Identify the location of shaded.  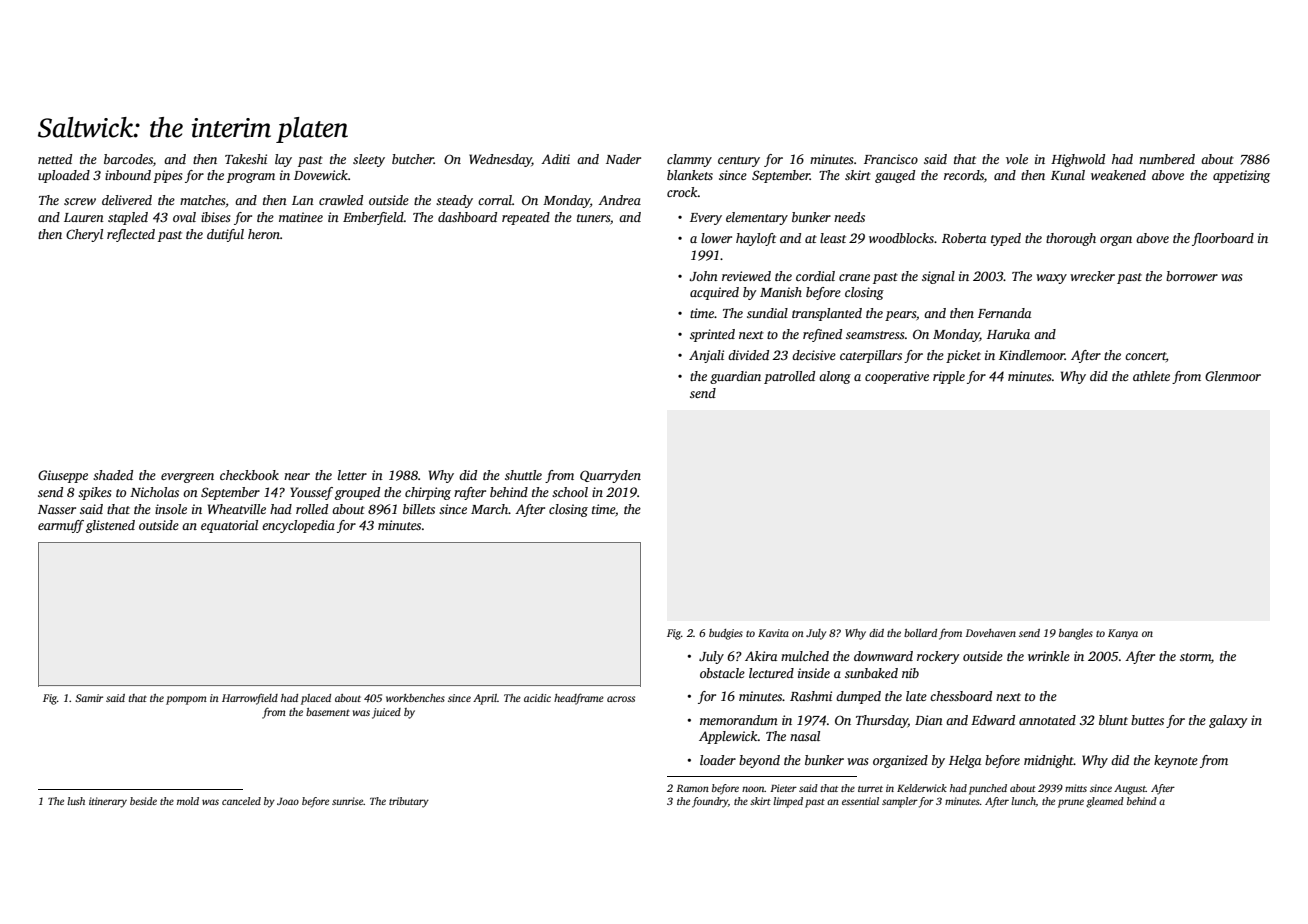
(113, 475).
